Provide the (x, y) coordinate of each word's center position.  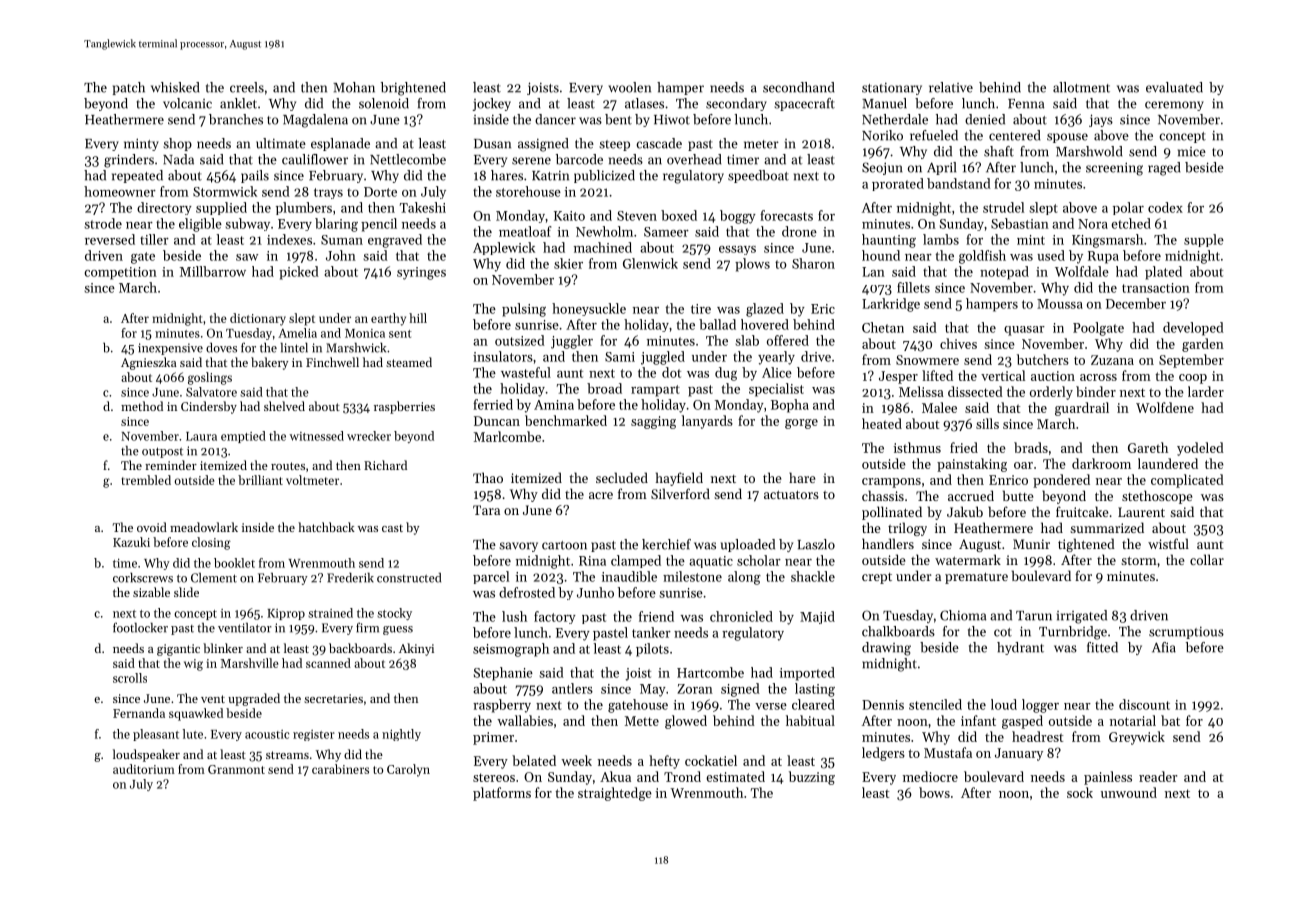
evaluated (1174, 87)
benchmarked (566, 420)
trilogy (907, 529)
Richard (385, 465)
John (341, 255)
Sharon (813, 263)
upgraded (254, 699)
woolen (629, 87)
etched (1131, 223)
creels (247, 87)
